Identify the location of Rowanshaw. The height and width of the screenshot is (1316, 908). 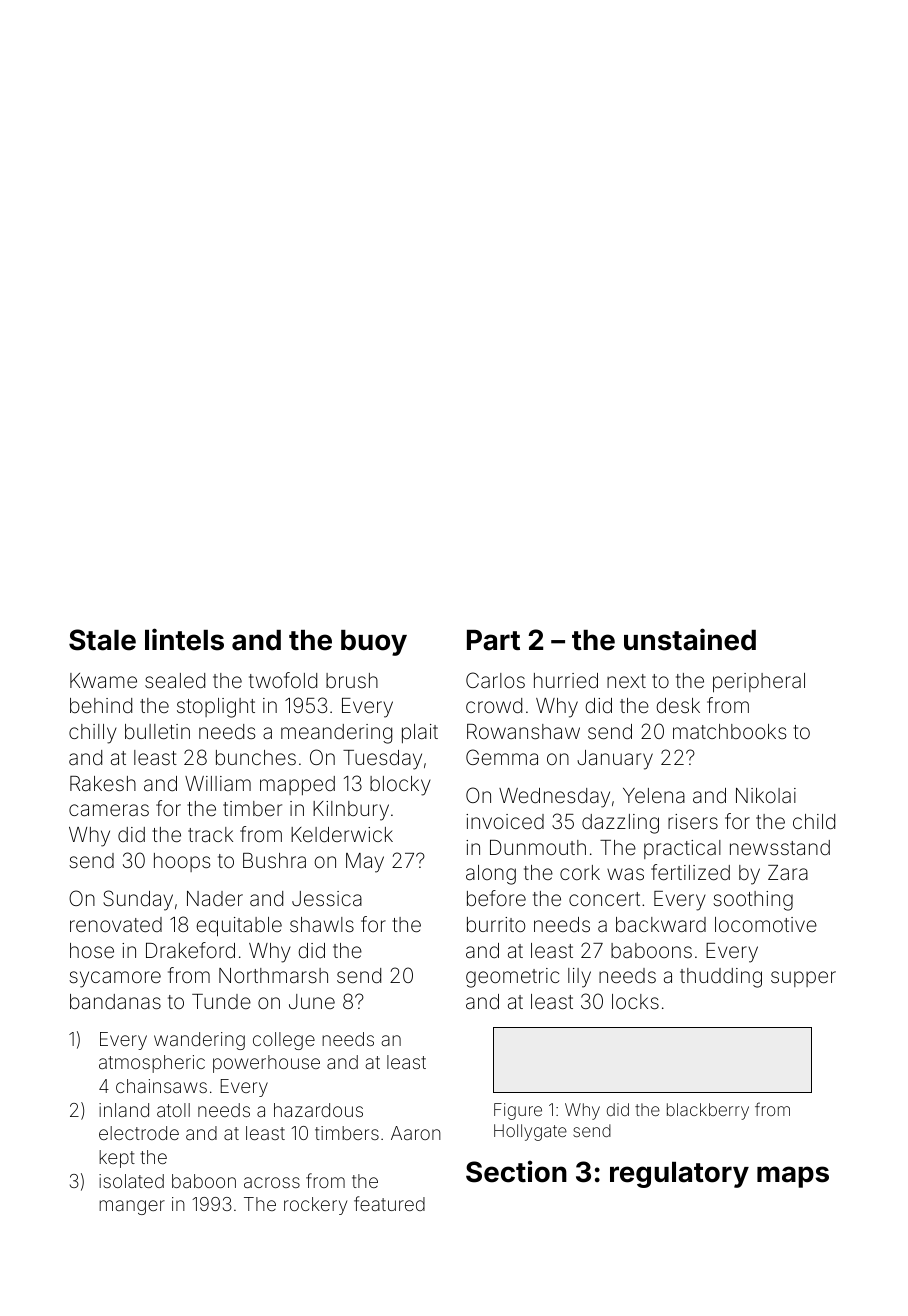
(523, 731).
